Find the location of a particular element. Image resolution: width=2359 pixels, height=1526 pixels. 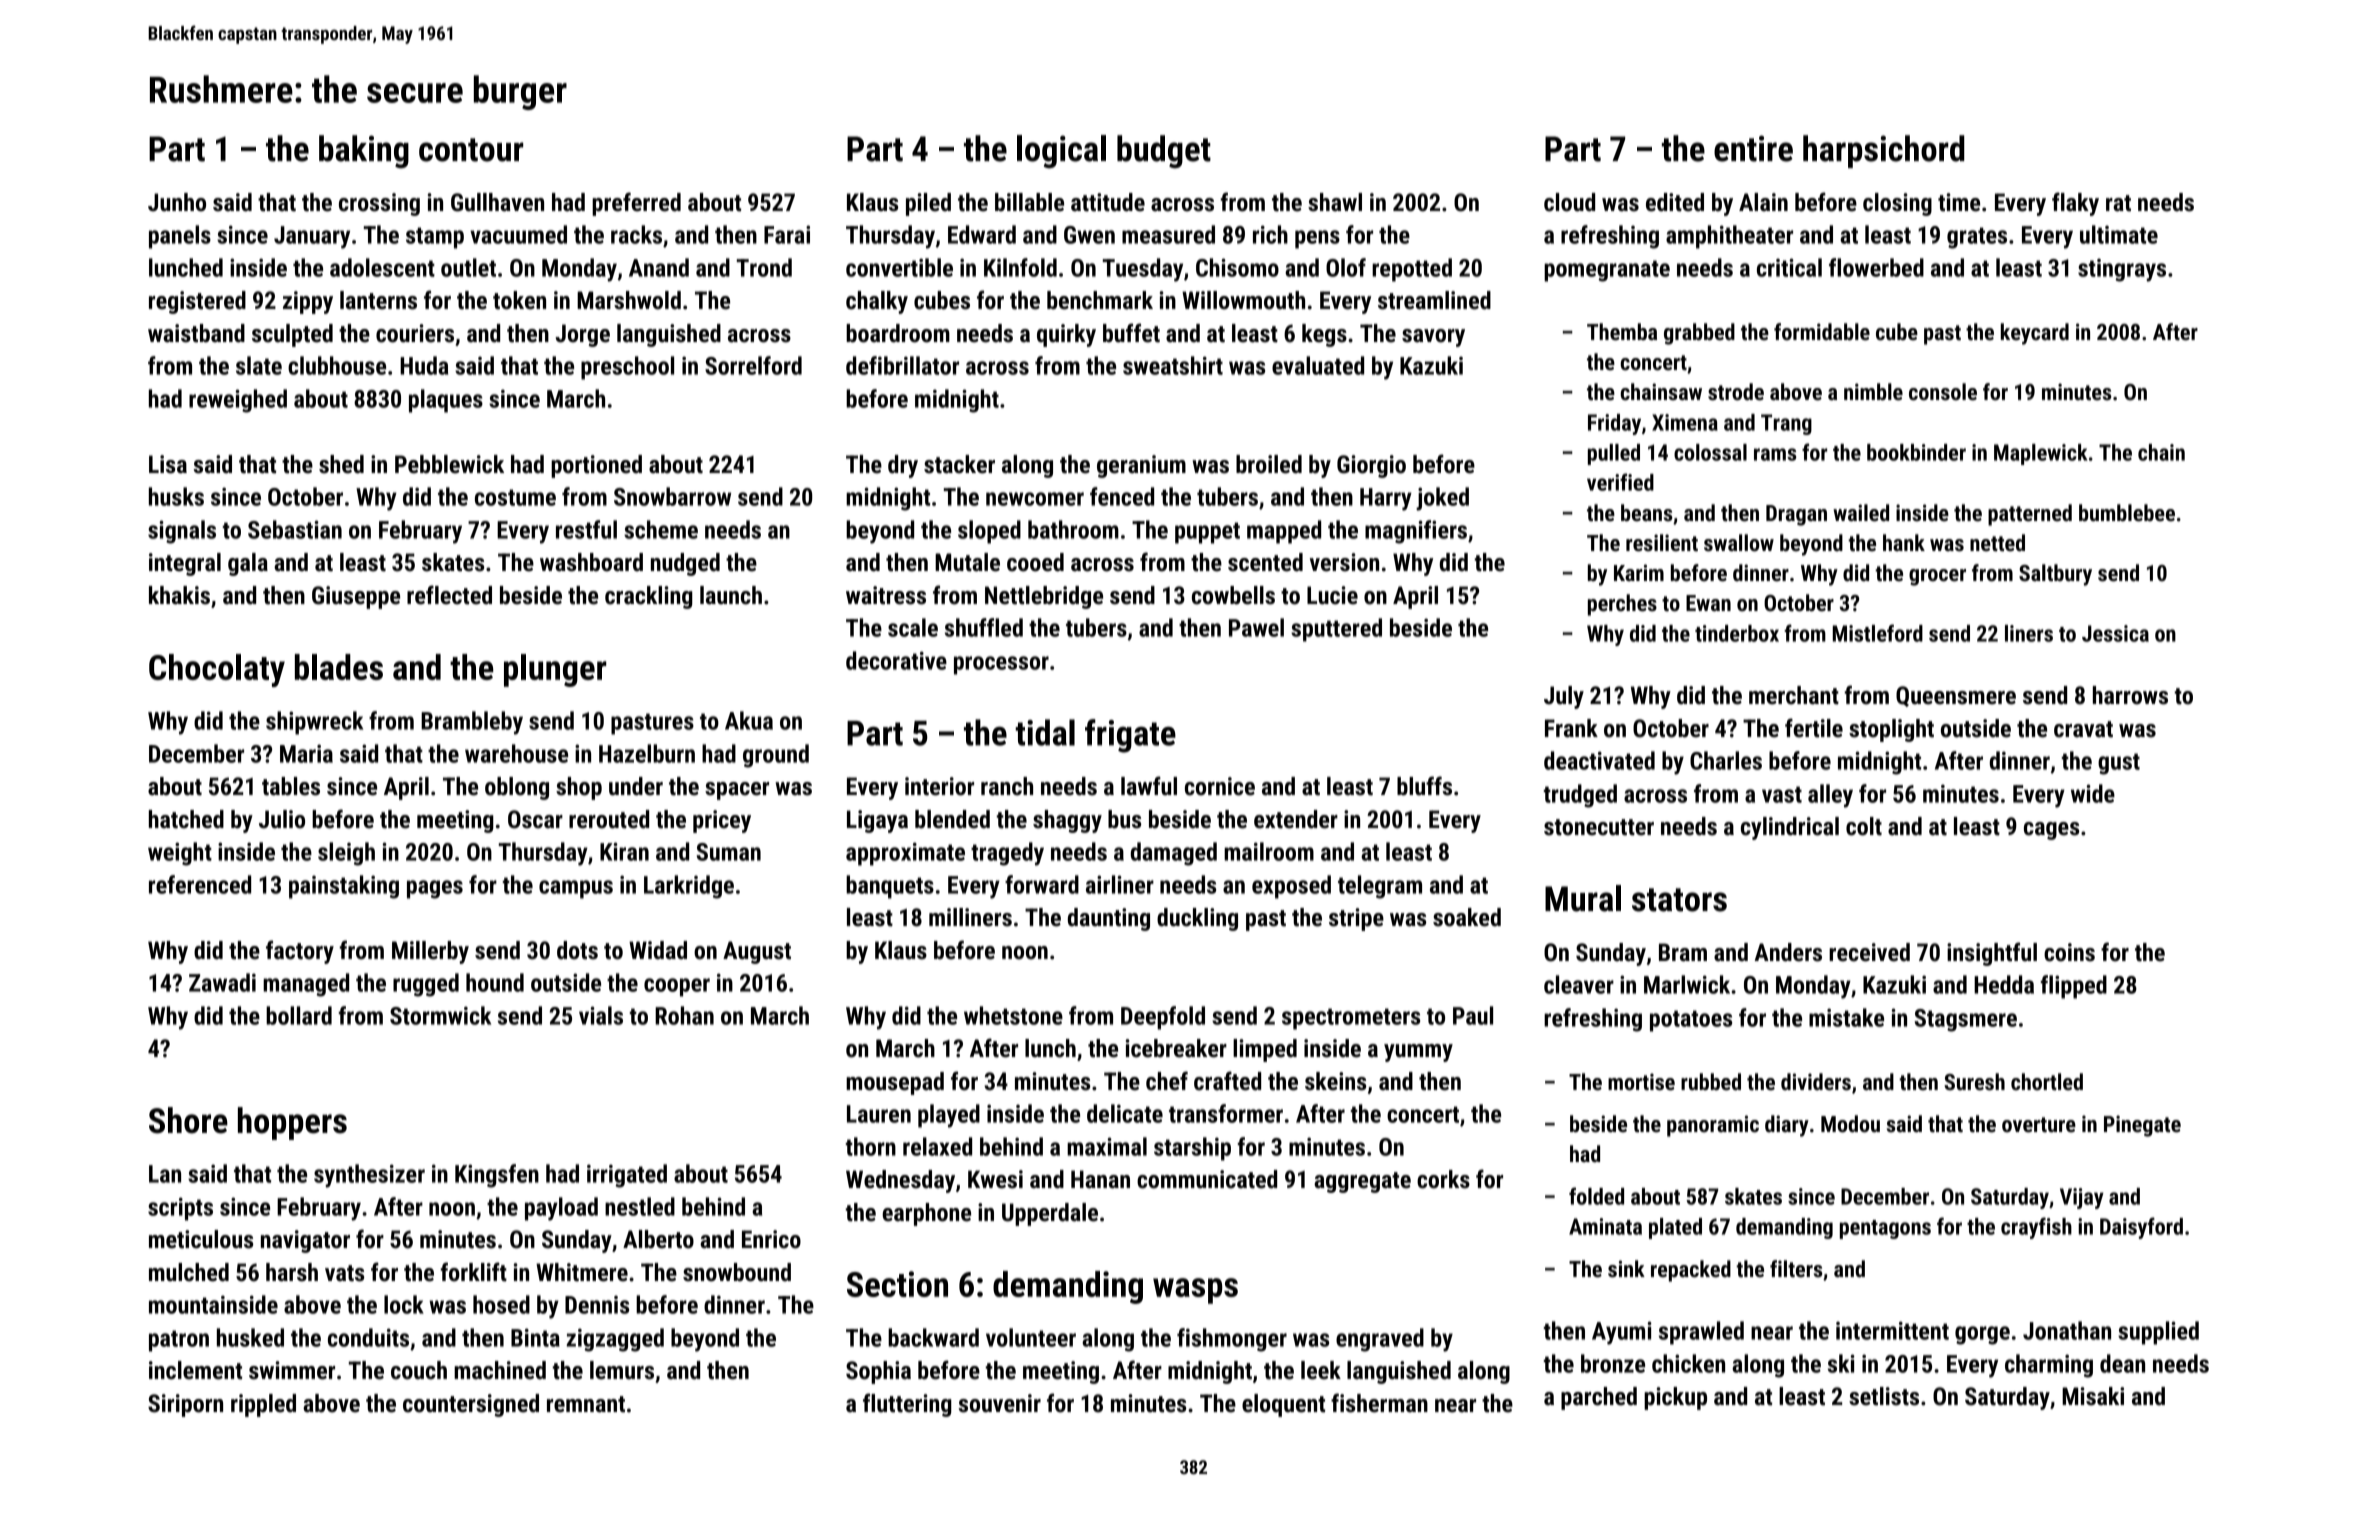

oblong is located at coordinates (517, 788).
